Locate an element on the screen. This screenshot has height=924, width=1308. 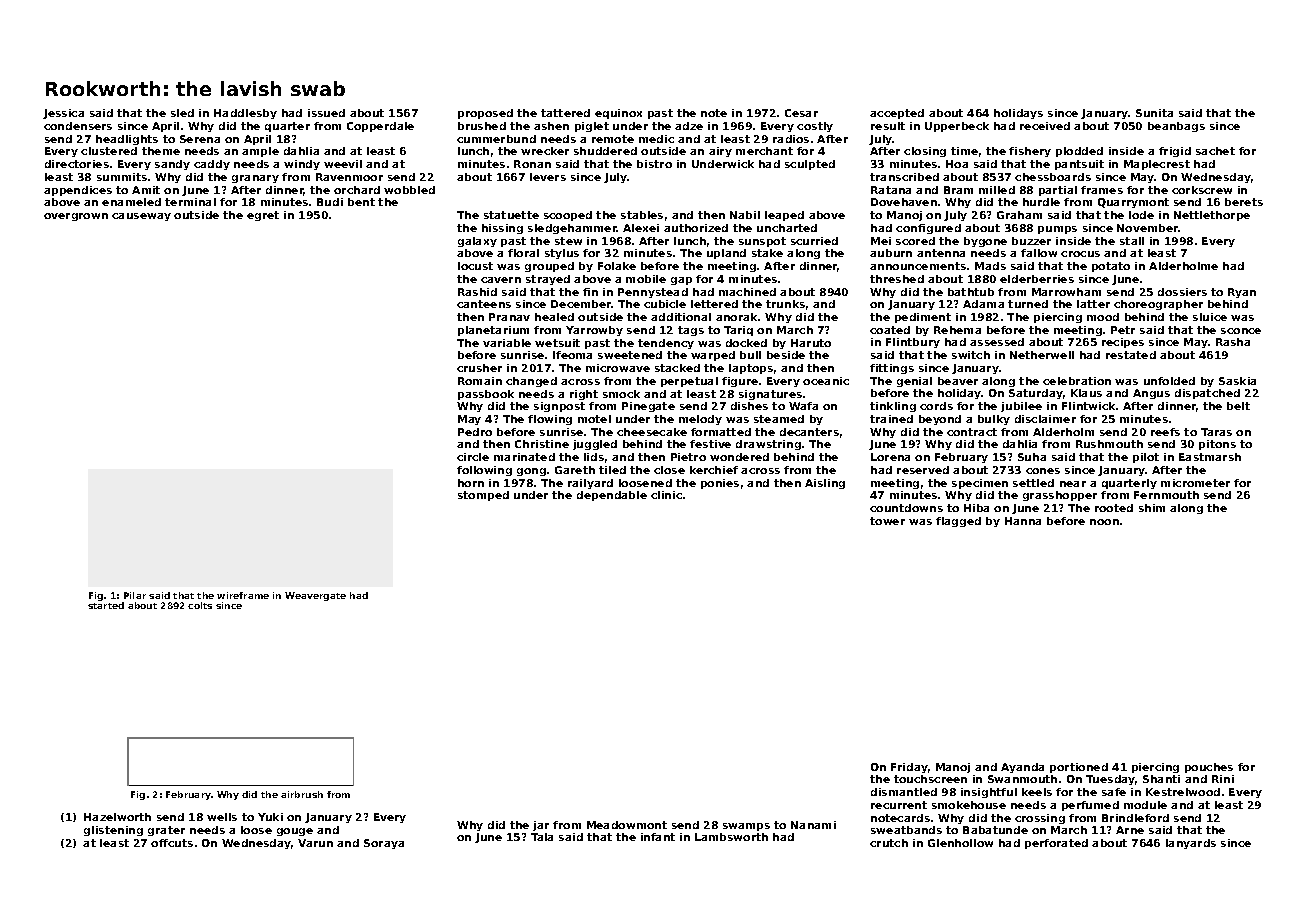
dependable is located at coordinates (612, 496).
